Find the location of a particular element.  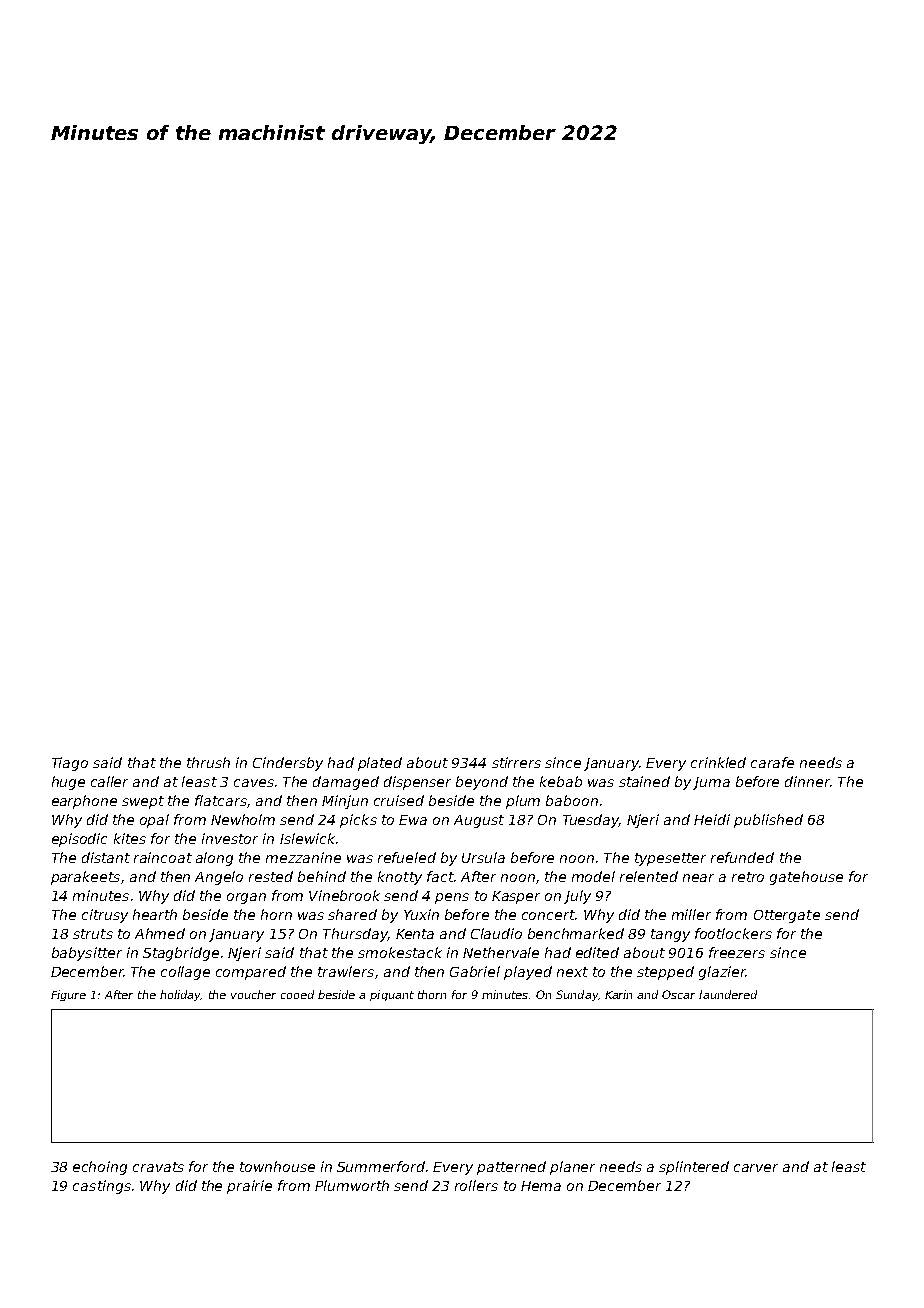

Oscar is located at coordinates (678, 994).
